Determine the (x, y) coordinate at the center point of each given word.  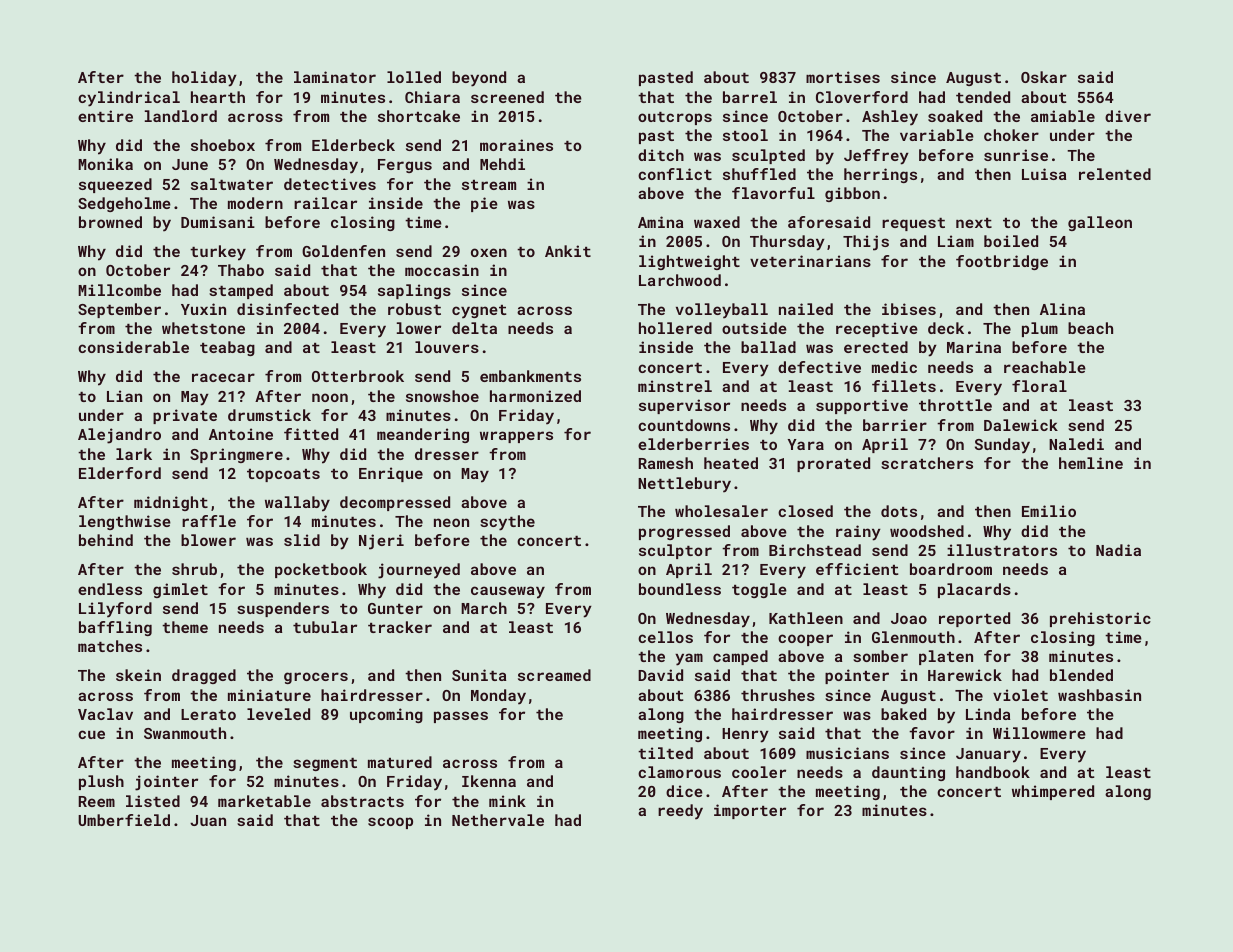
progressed (684, 532)
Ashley (890, 118)
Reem (96, 801)
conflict (675, 174)
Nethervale (498, 820)
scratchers (927, 463)
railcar (325, 203)
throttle (955, 405)
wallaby (297, 504)
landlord (181, 116)
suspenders (283, 609)
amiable (1063, 116)
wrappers (516, 437)
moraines (516, 145)
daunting (908, 773)
